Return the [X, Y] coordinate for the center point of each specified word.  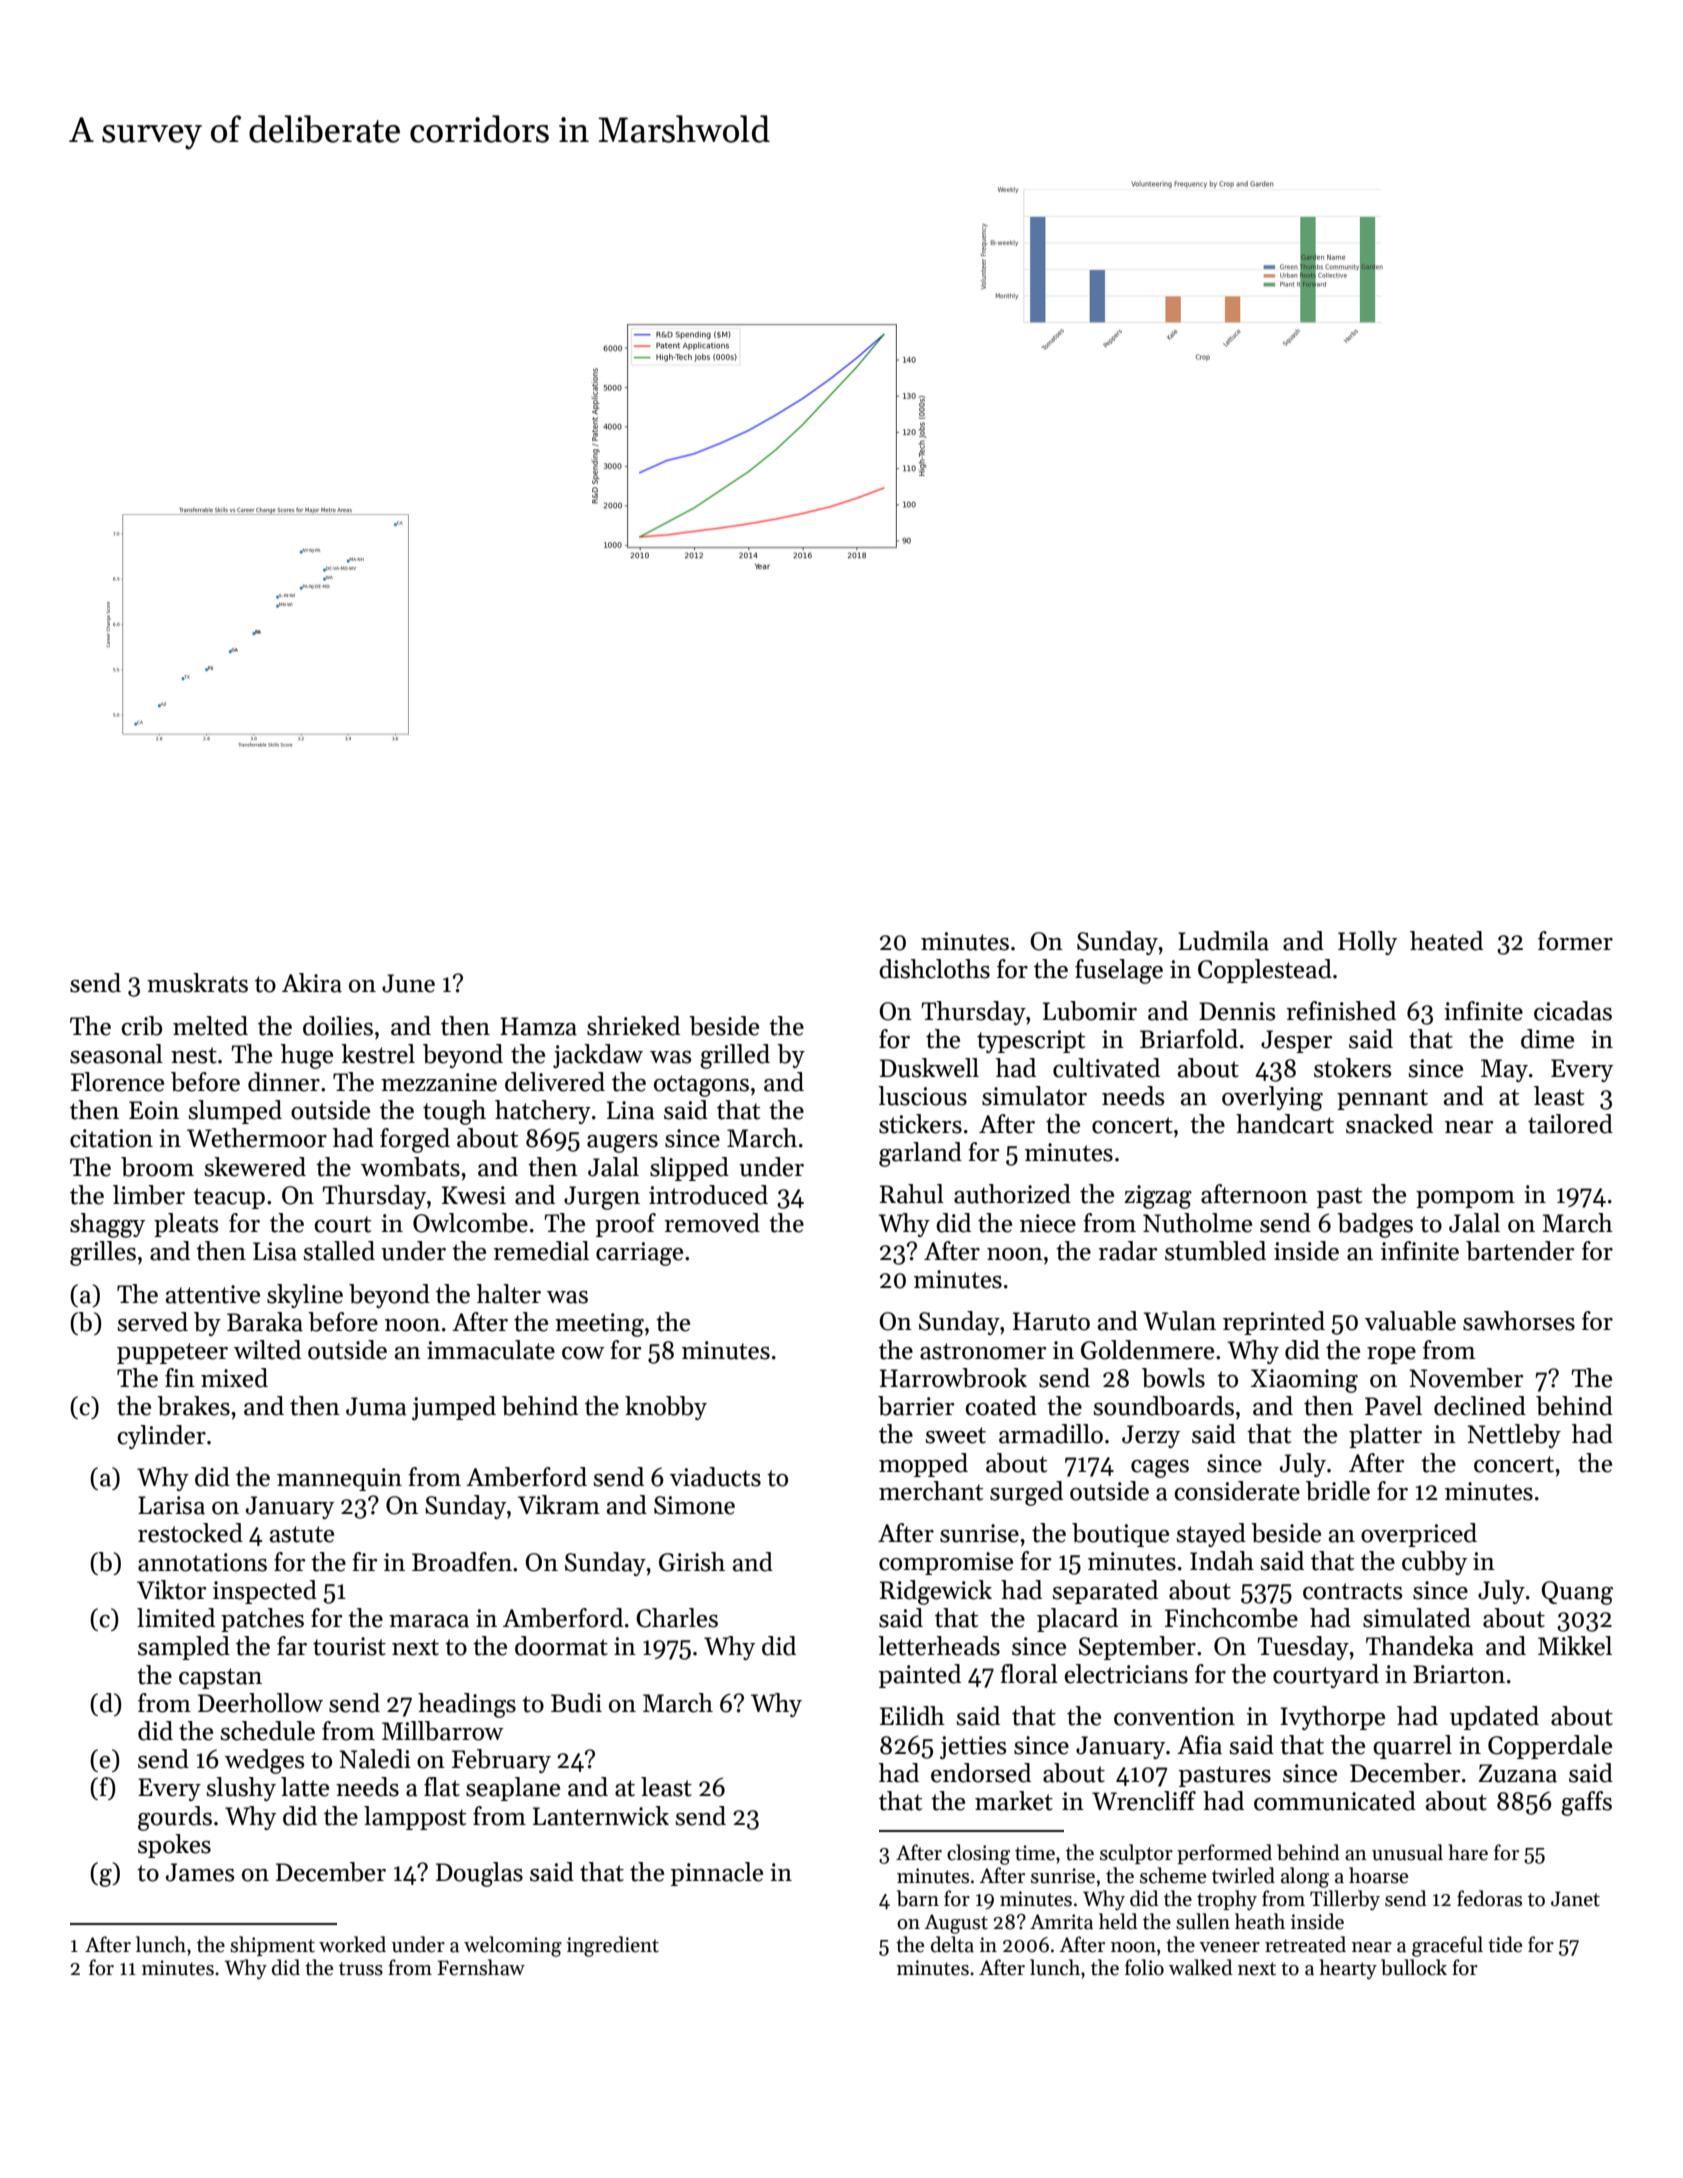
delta [952, 1944]
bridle [1338, 1491]
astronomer [983, 1351]
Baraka [265, 1322]
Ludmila [1223, 941]
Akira [312, 983]
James [200, 1872]
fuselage [1119, 971]
